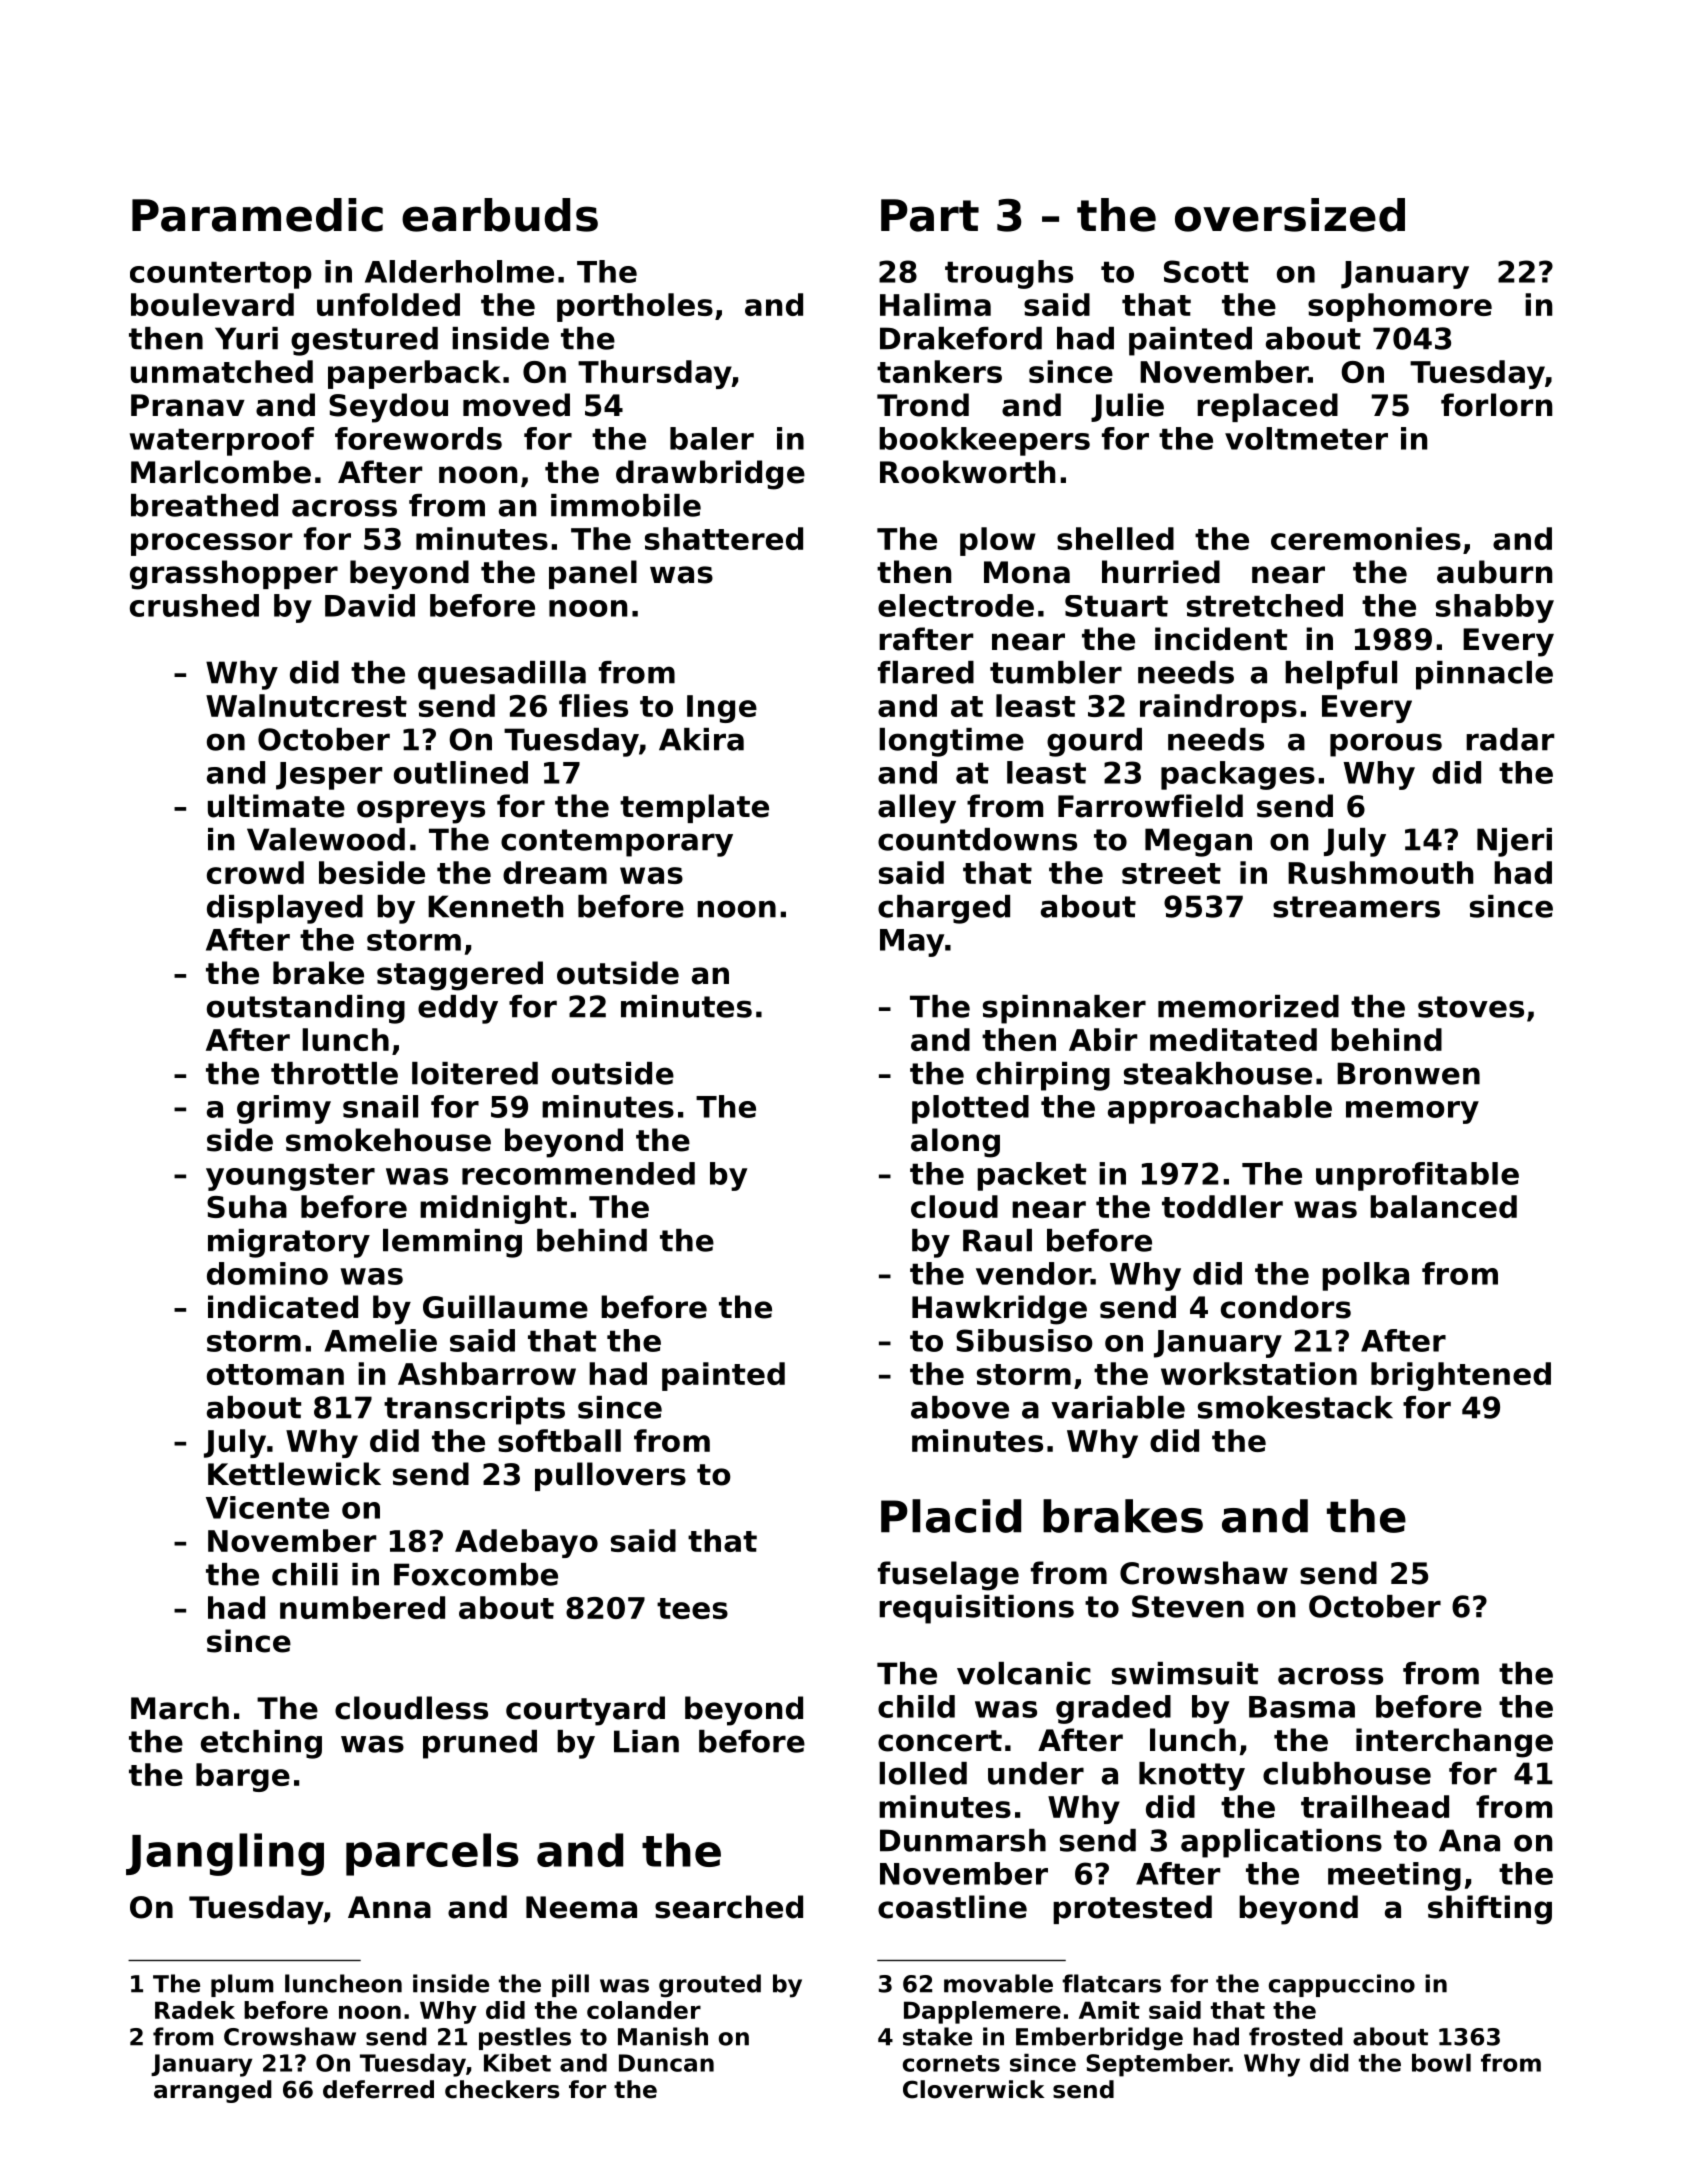 The height and width of the screenshot is (2178, 1683). What do you see at coordinates (1375, 1806) in the screenshot?
I see `trailhead` at bounding box center [1375, 1806].
